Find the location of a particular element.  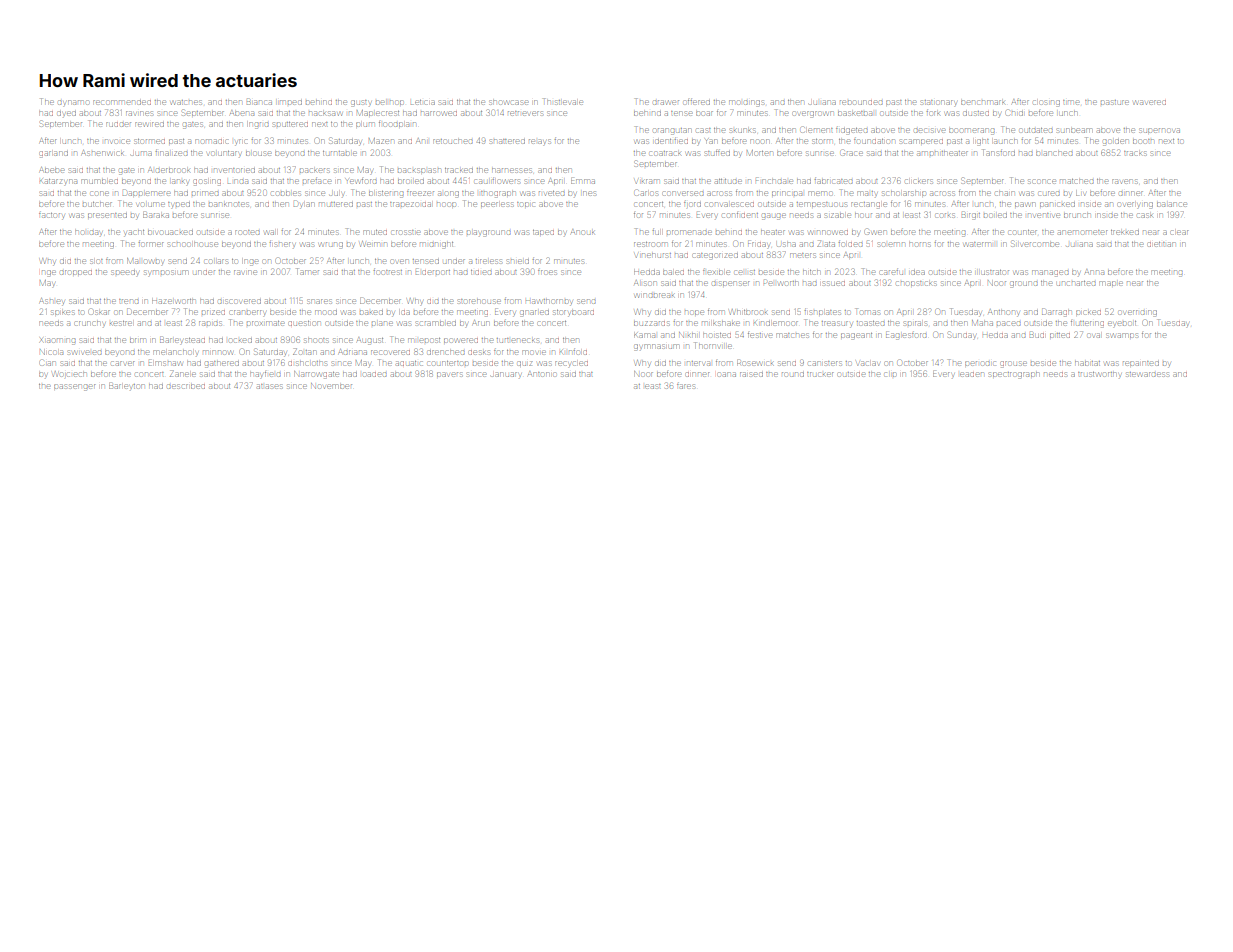

cast is located at coordinates (703, 130).
